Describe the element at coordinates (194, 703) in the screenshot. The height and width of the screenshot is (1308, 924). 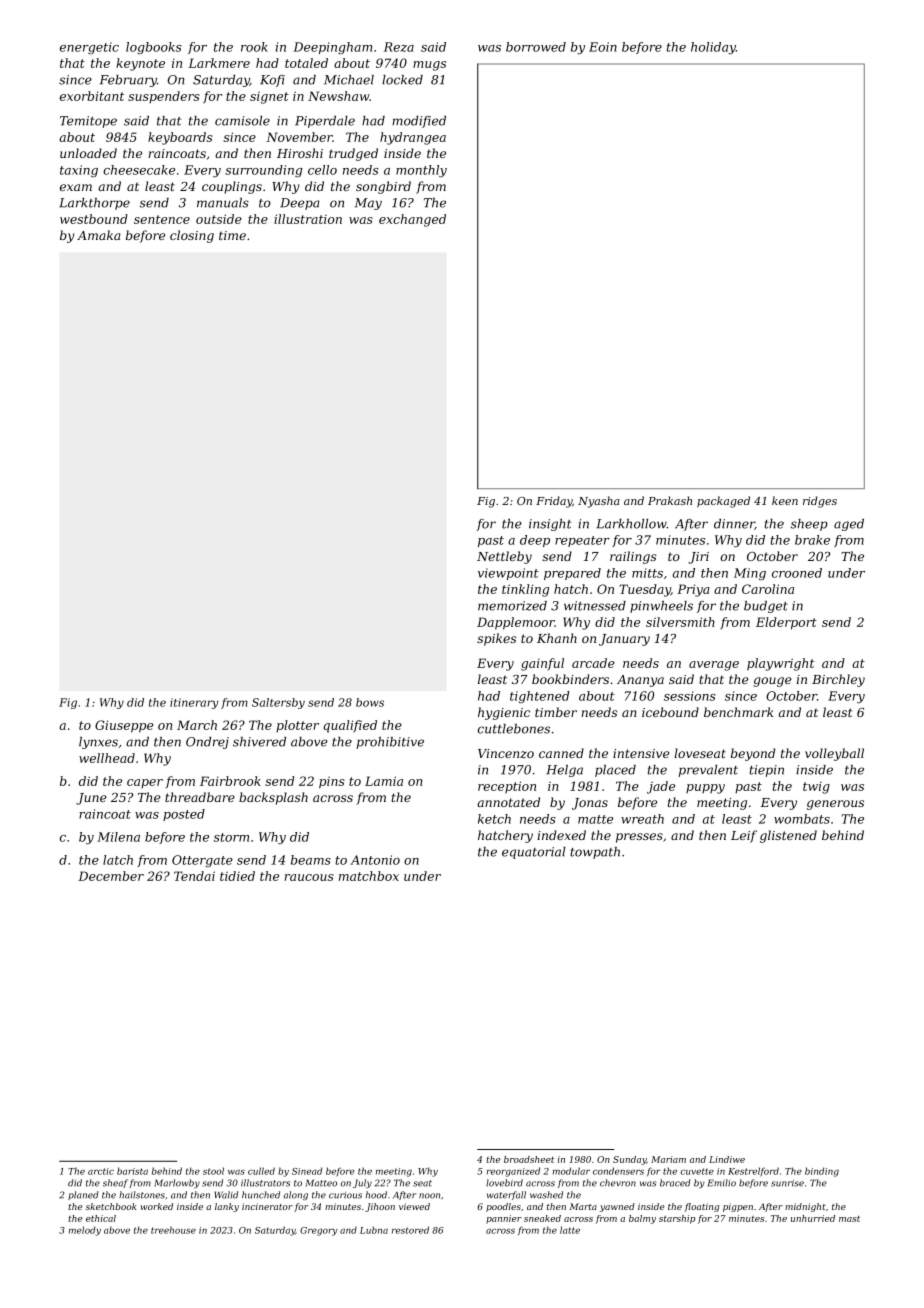
I see `itinerary` at that location.
